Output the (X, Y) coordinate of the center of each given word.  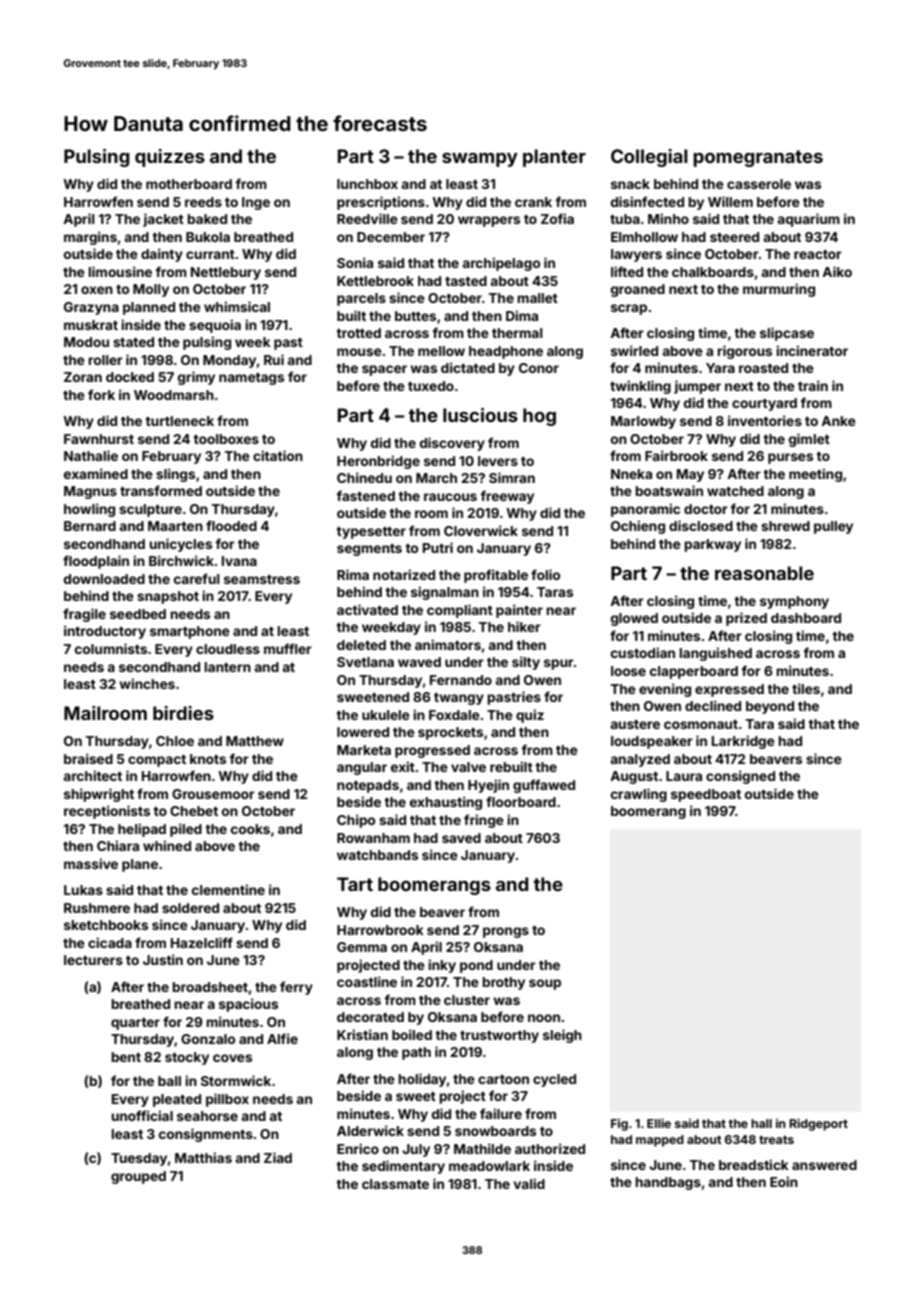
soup (545, 984)
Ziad (278, 1157)
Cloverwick (481, 530)
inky (442, 966)
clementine (228, 889)
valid (529, 1183)
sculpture (150, 510)
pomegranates (758, 158)
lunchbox (367, 184)
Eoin (784, 1181)
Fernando (461, 680)
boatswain (669, 490)
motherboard (189, 184)
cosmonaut (701, 724)
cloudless (228, 649)
